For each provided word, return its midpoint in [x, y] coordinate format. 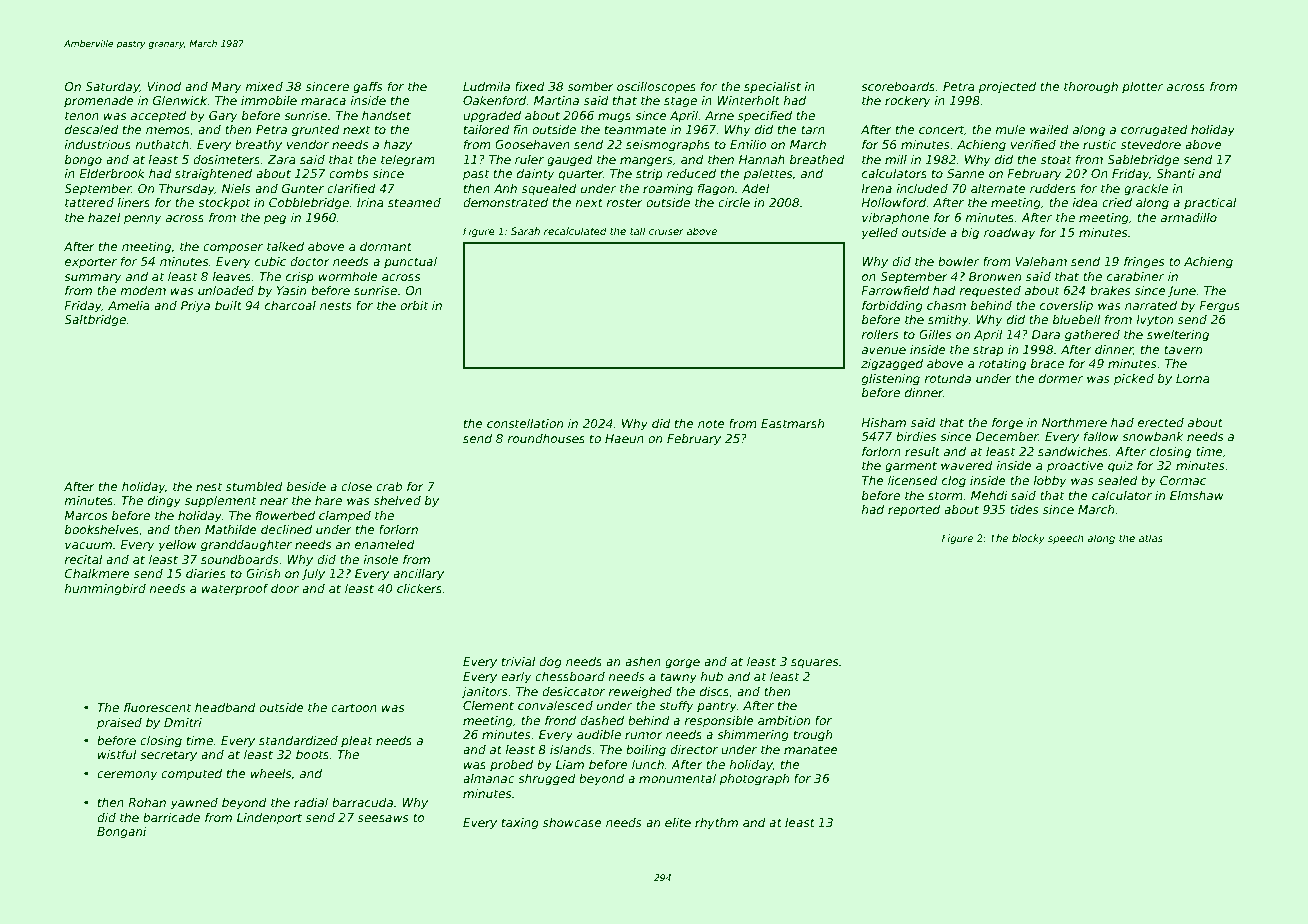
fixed [530, 86]
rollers [880, 334]
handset [386, 115]
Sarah [525, 231]
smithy [948, 321]
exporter [91, 263]
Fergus [1219, 307]
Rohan [147, 802]
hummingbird [105, 590]
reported [914, 511]
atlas [1151, 538]
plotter [1142, 88]
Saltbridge [95, 321]
